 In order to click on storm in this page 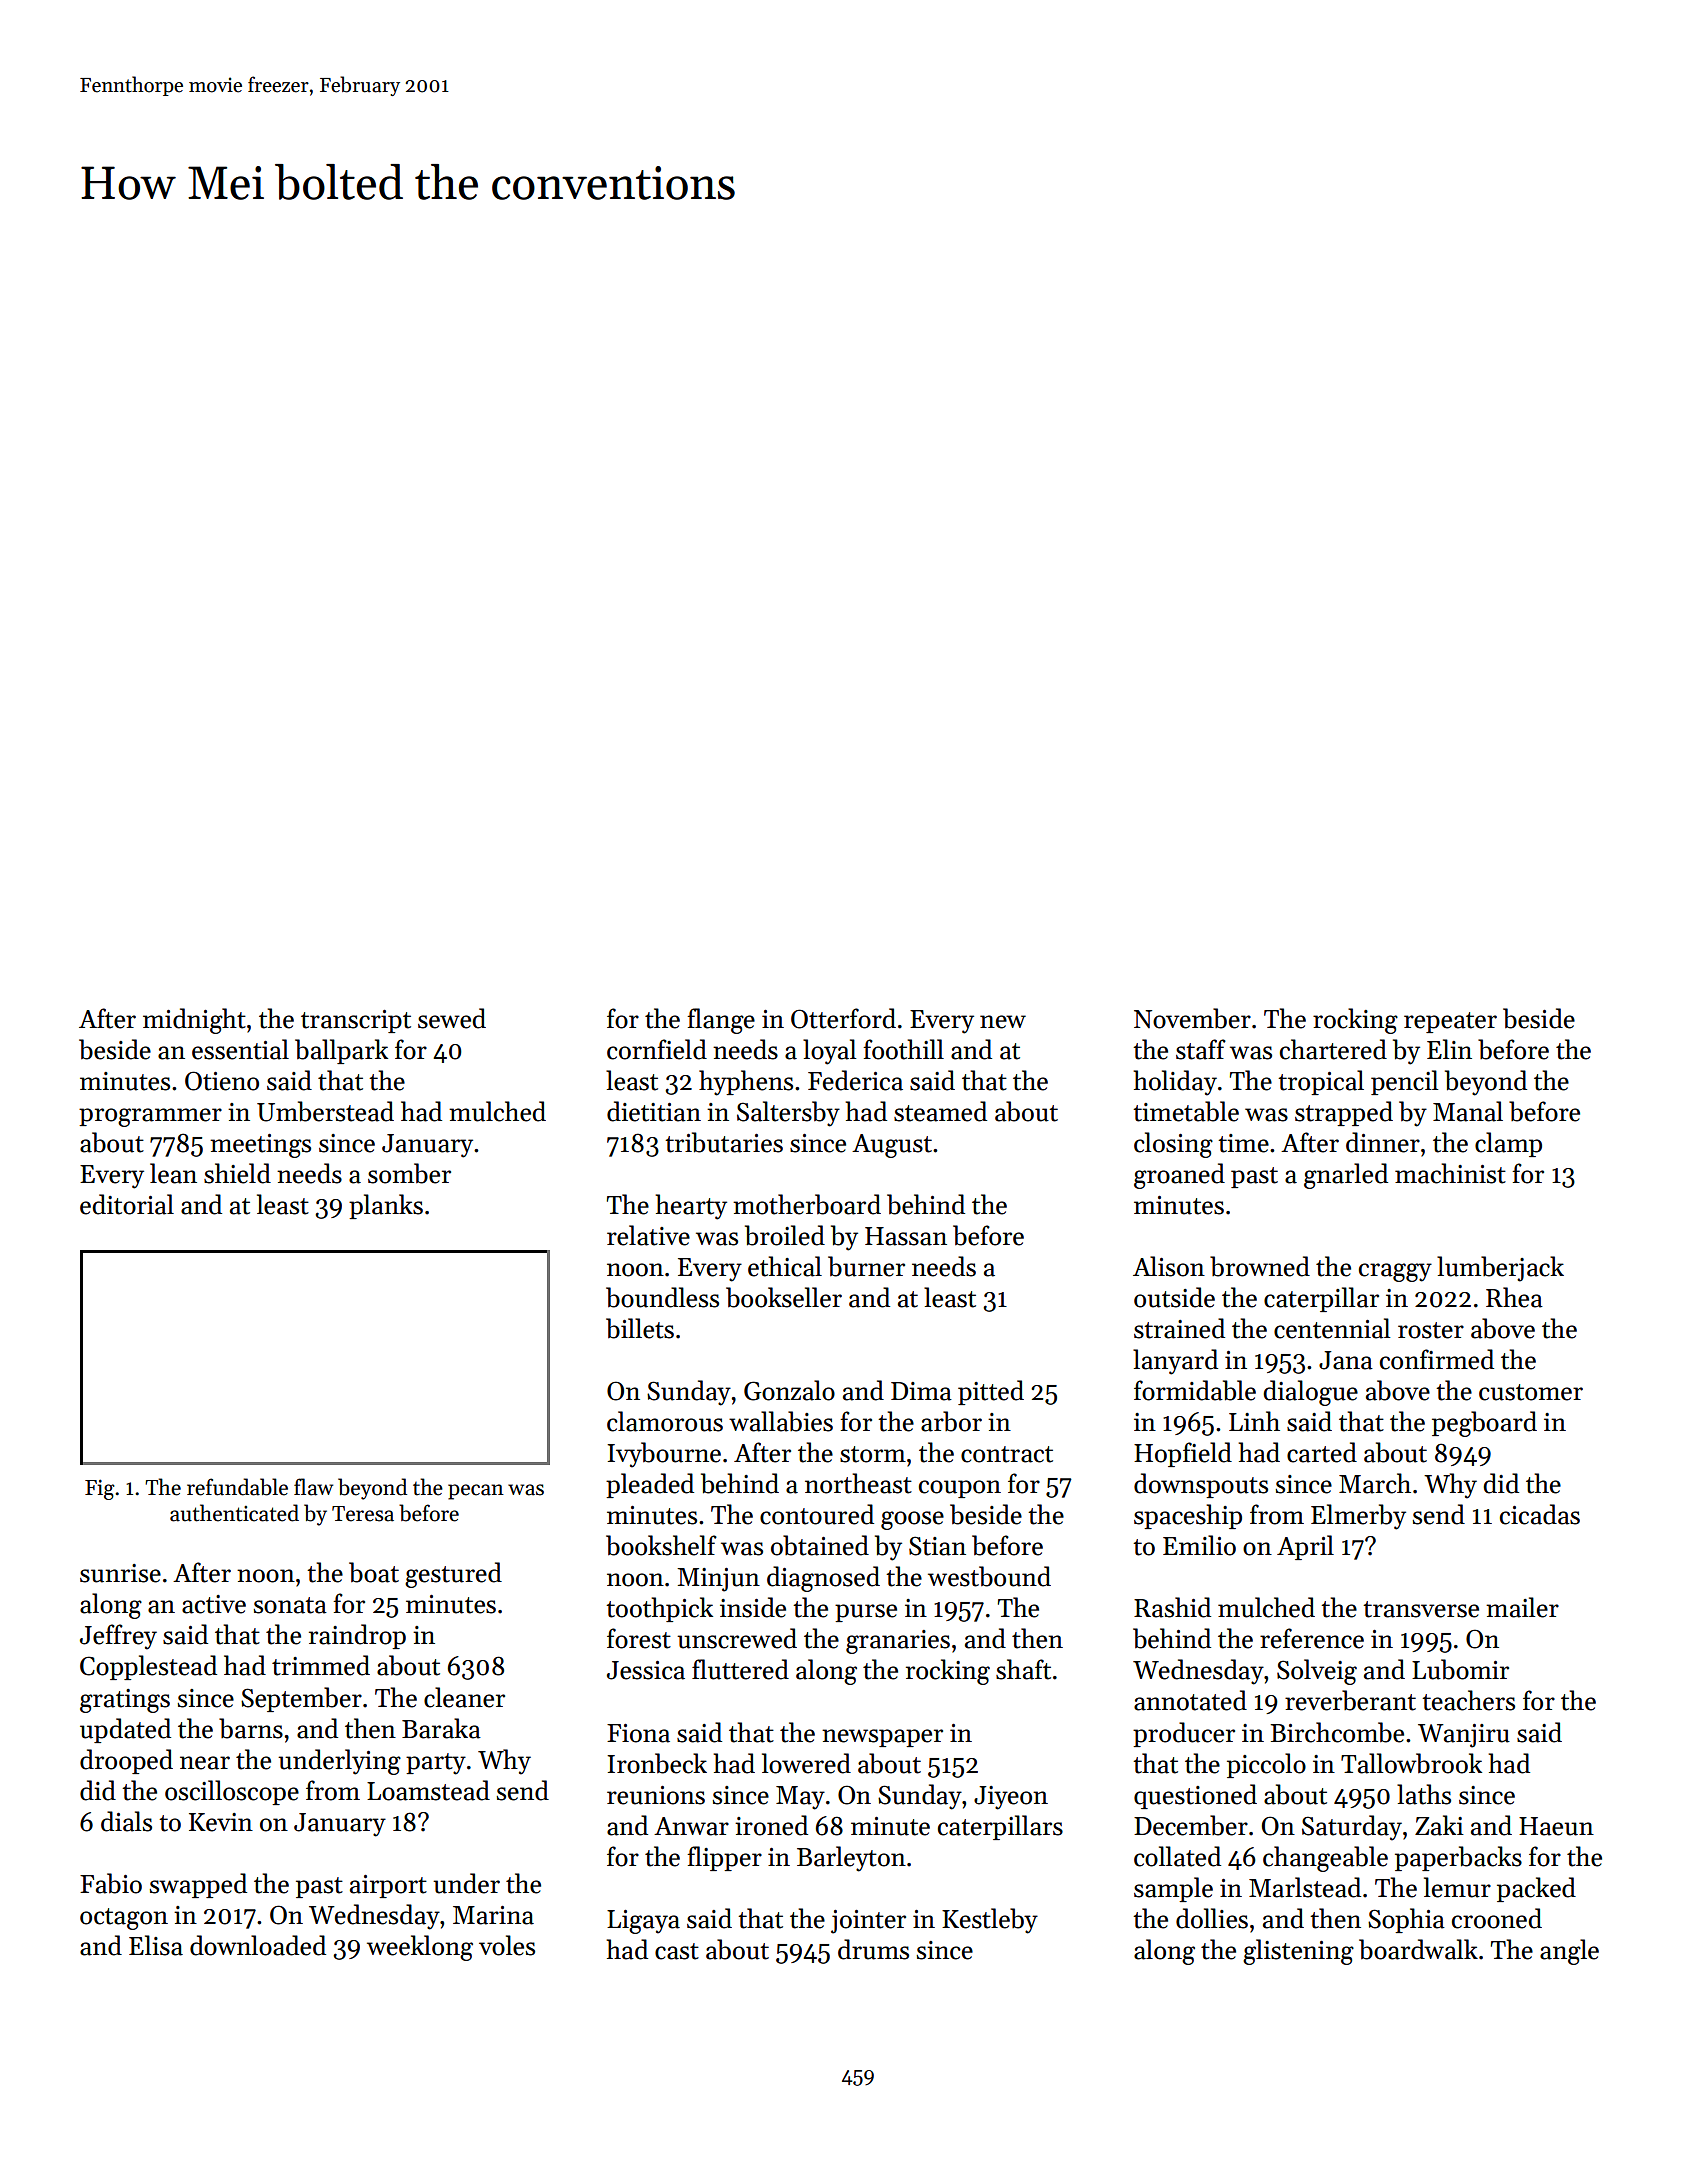, I will do `click(873, 1454)`.
